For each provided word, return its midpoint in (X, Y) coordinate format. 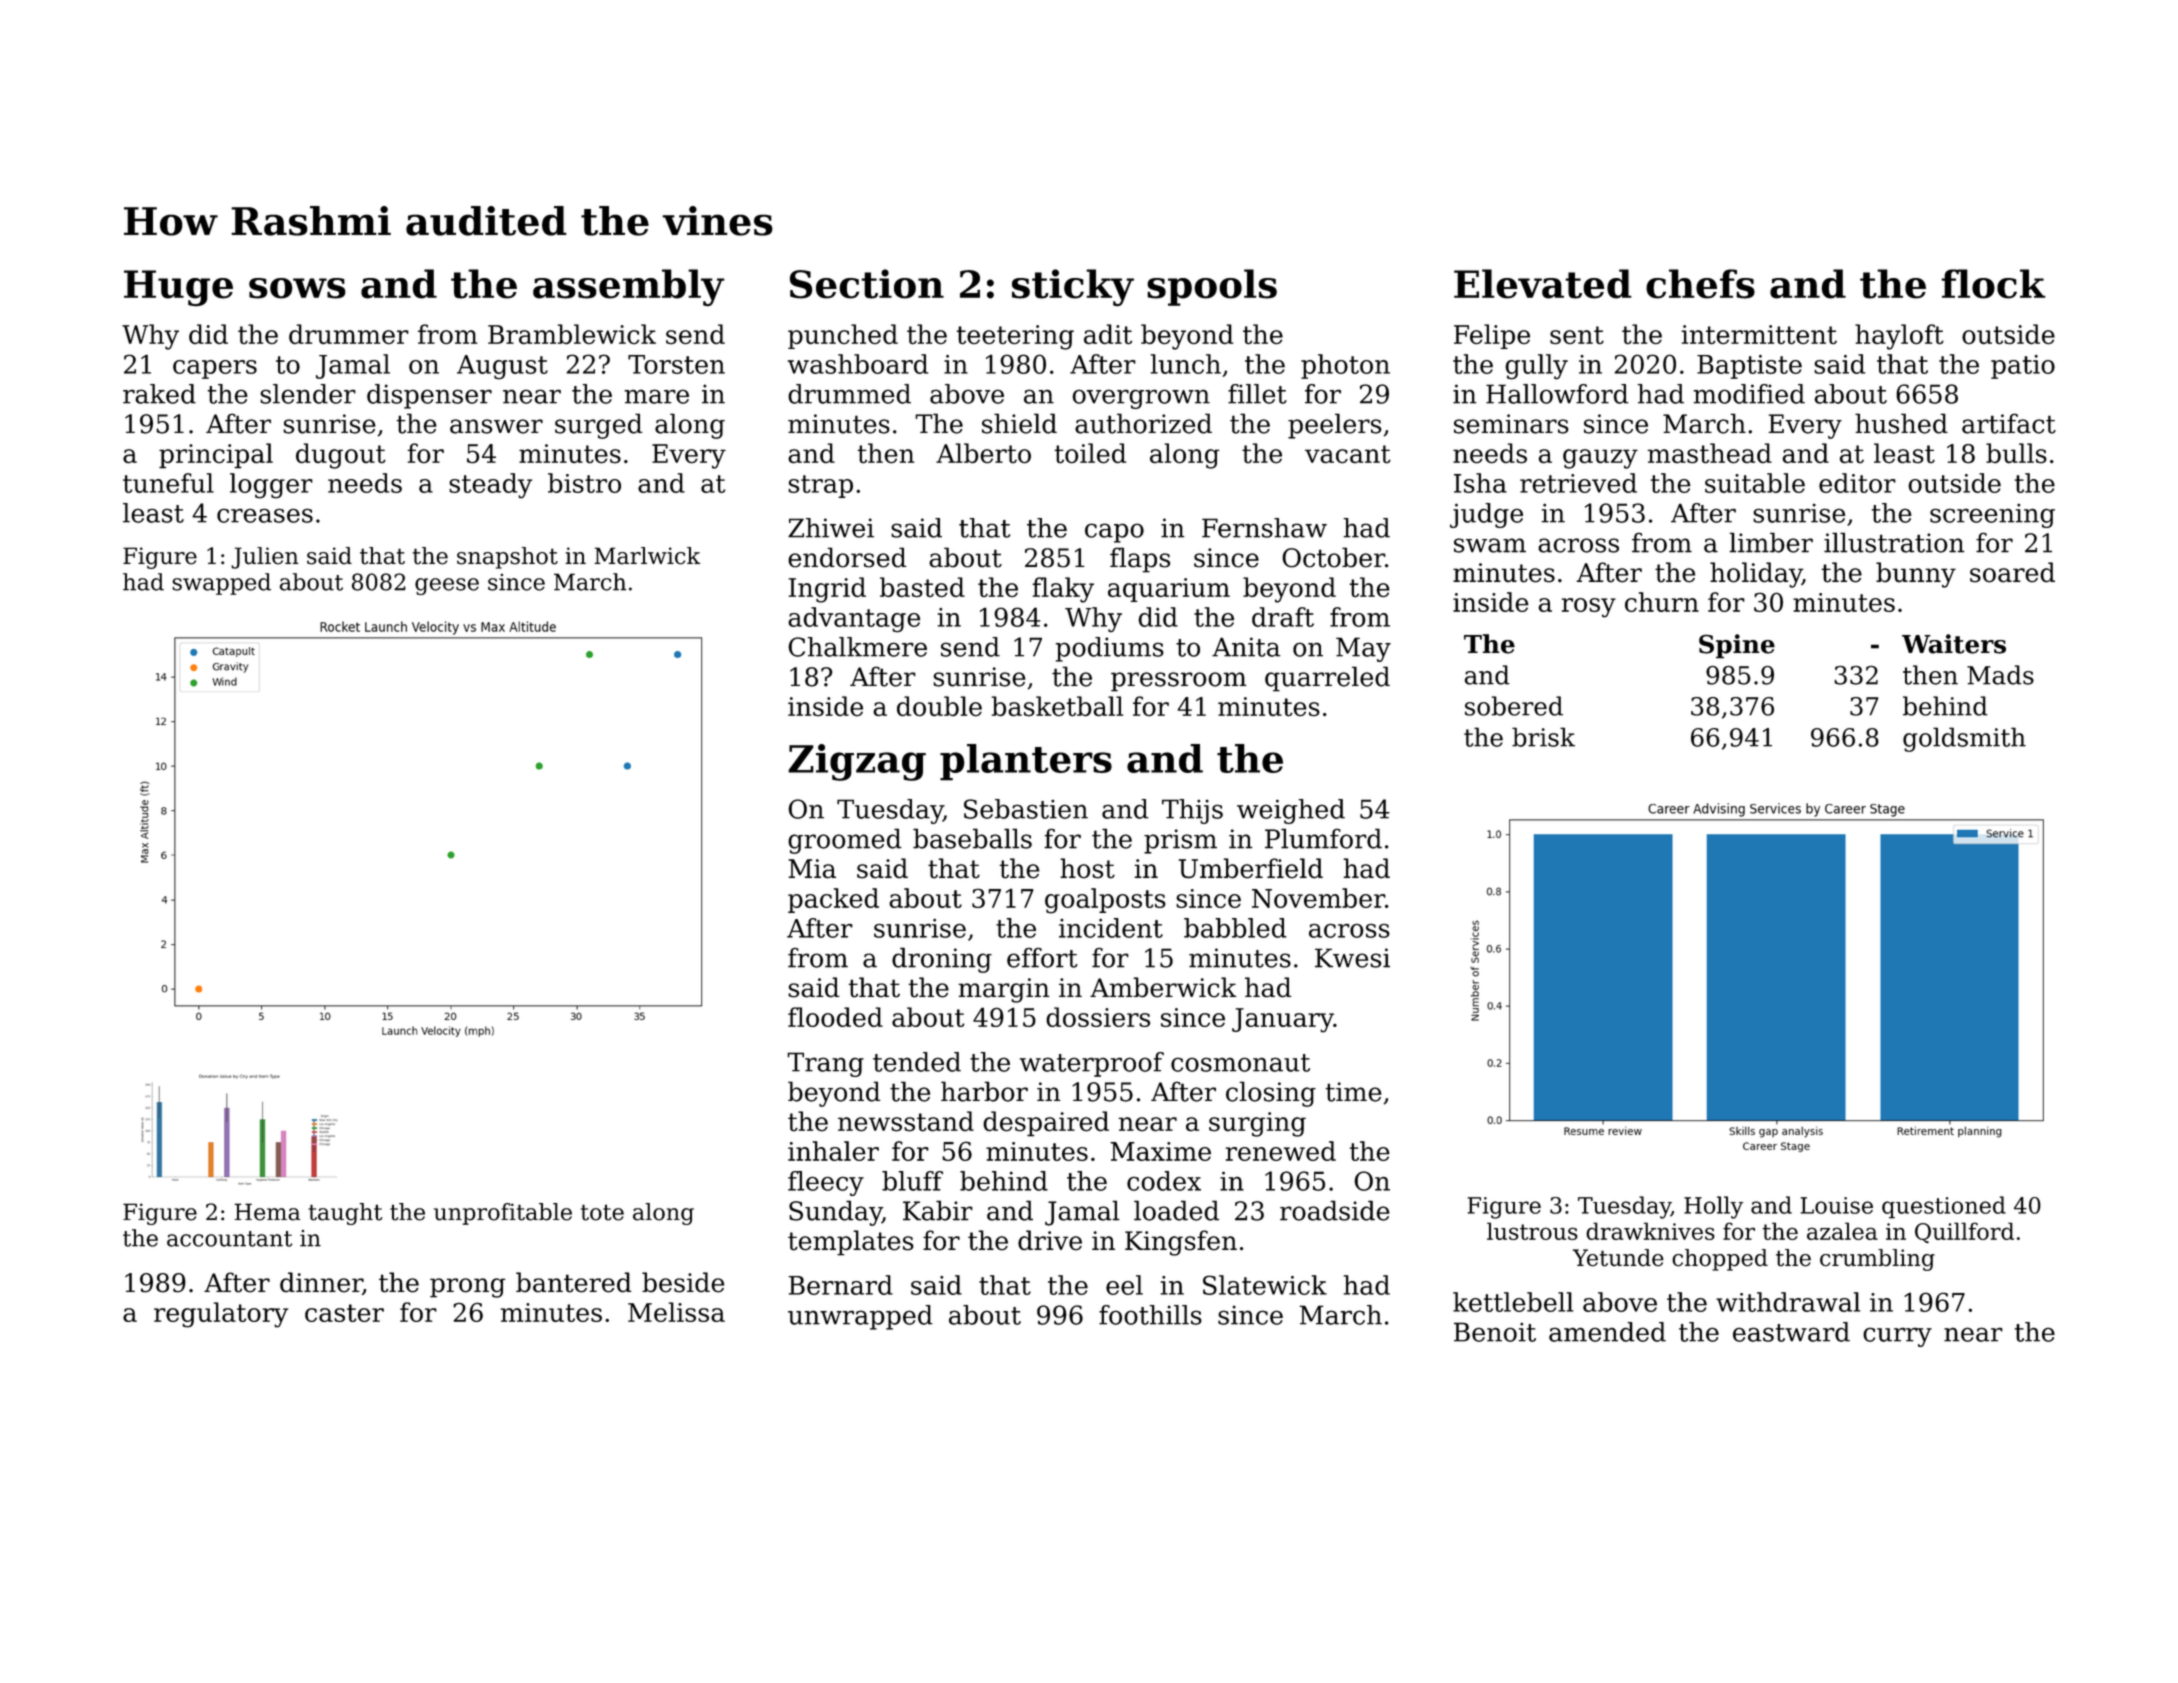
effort (1042, 958)
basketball (1057, 706)
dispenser (429, 396)
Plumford (1323, 838)
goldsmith (1964, 739)
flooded (835, 1017)
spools (1212, 287)
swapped (221, 584)
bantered (574, 1282)
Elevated (1543, 284)
